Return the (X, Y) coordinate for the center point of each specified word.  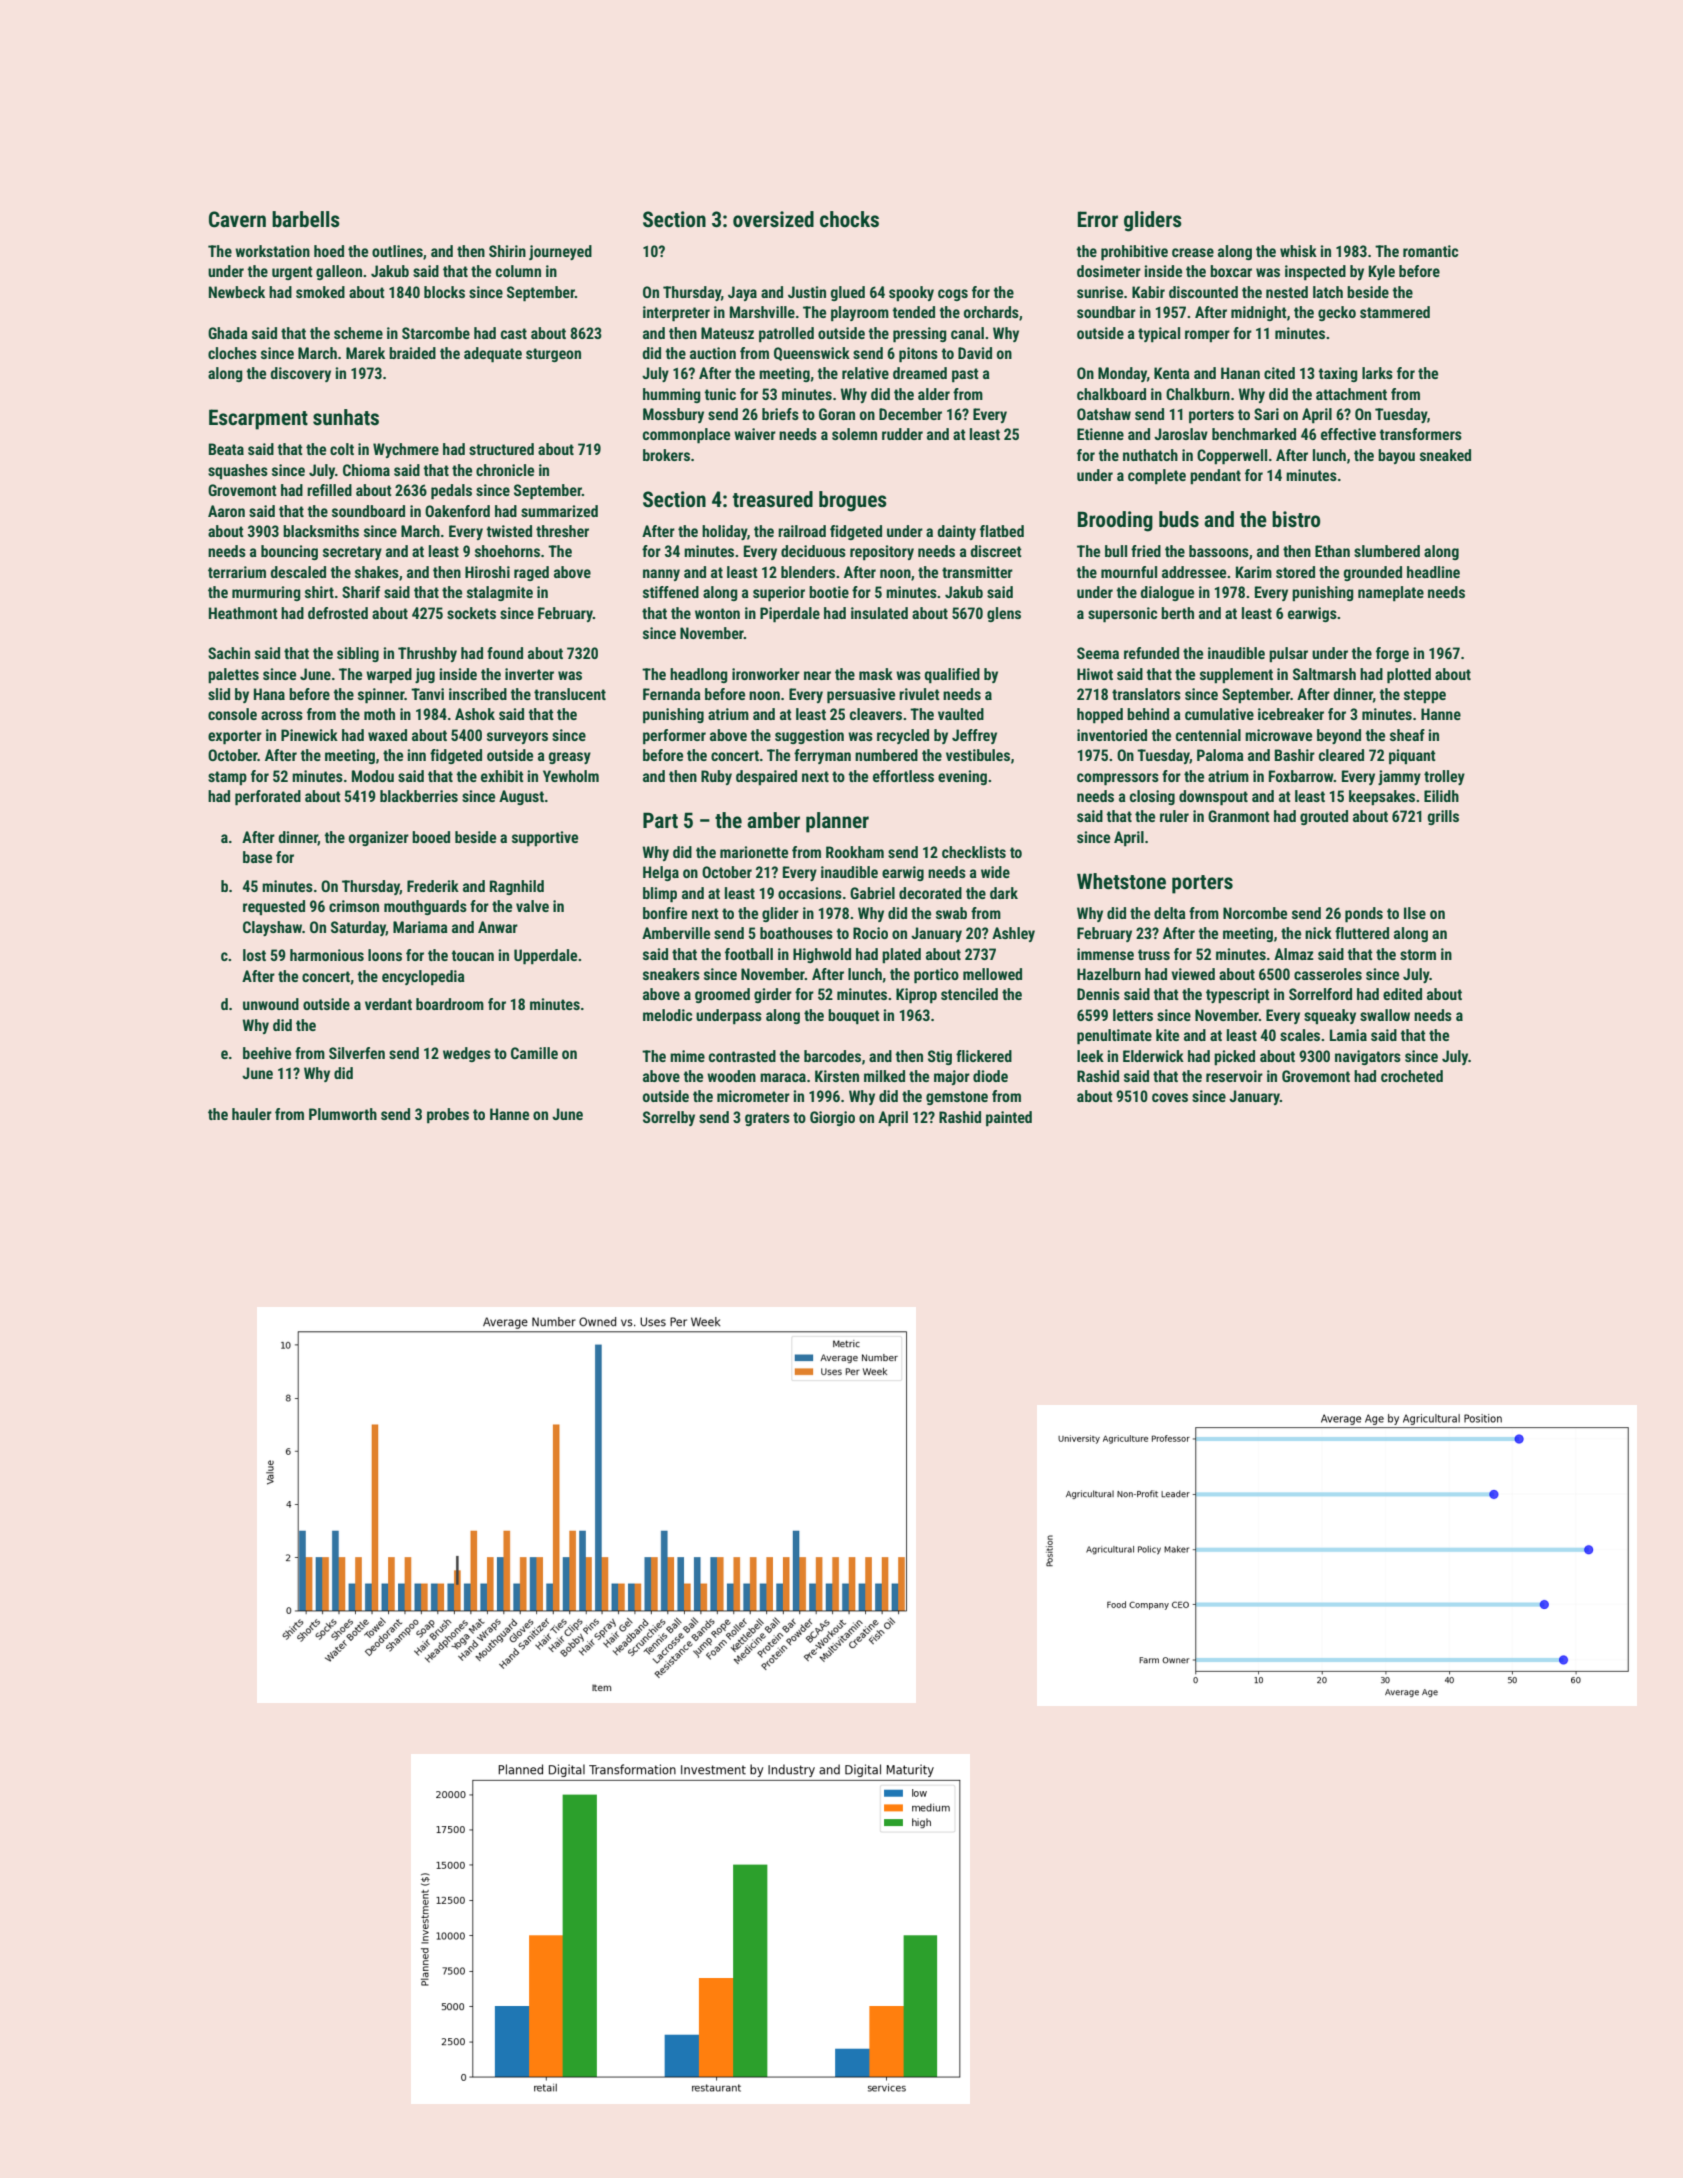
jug (425, 675)
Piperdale (790, 615)
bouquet (854, 1017)
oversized (773, 219)
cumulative (1219, 714)
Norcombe (1255, 913)
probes (448, 1115)
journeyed (560, 252)
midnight (1259, 313)
